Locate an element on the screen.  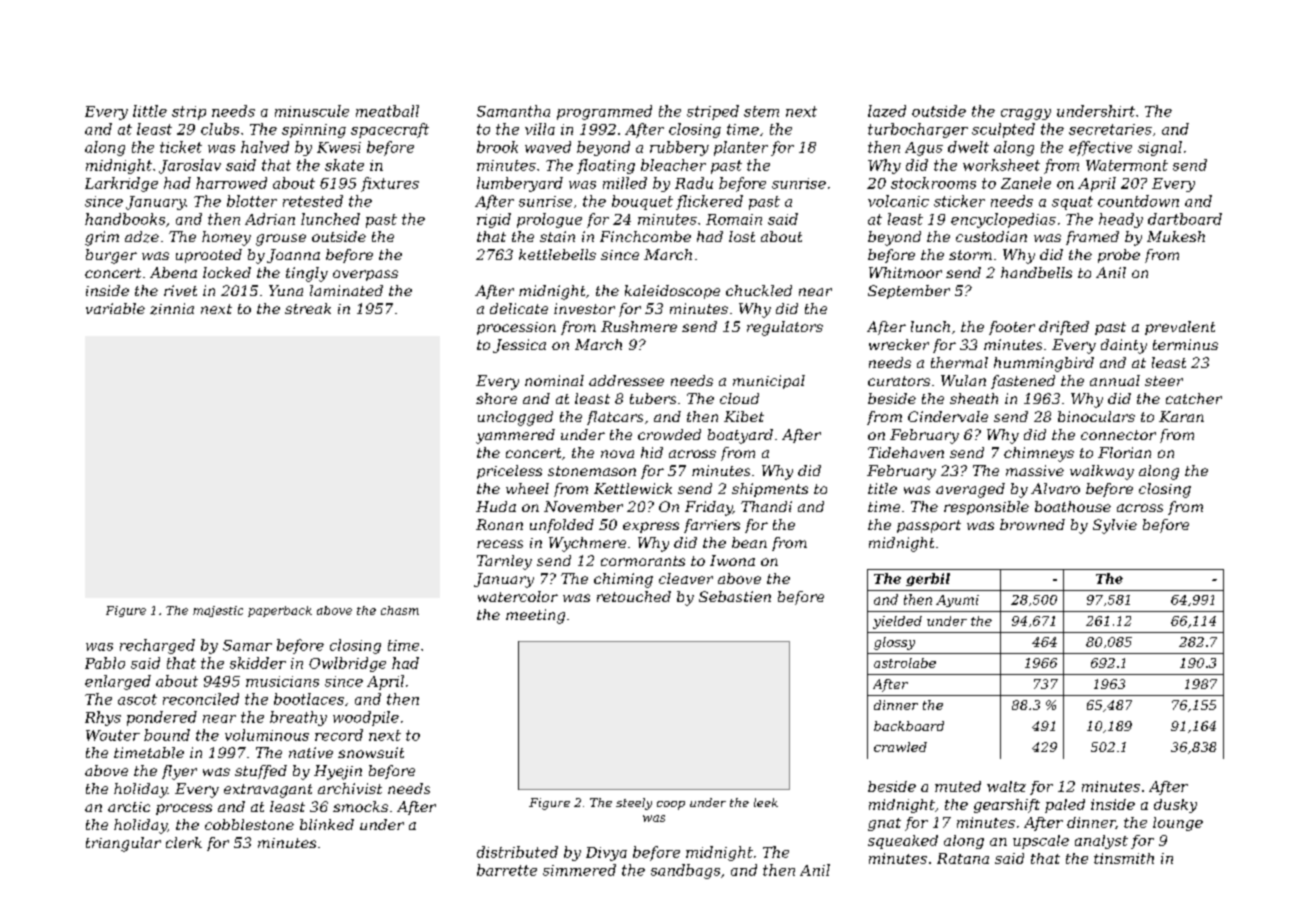
paperback is located at coordinates (280, 611).
